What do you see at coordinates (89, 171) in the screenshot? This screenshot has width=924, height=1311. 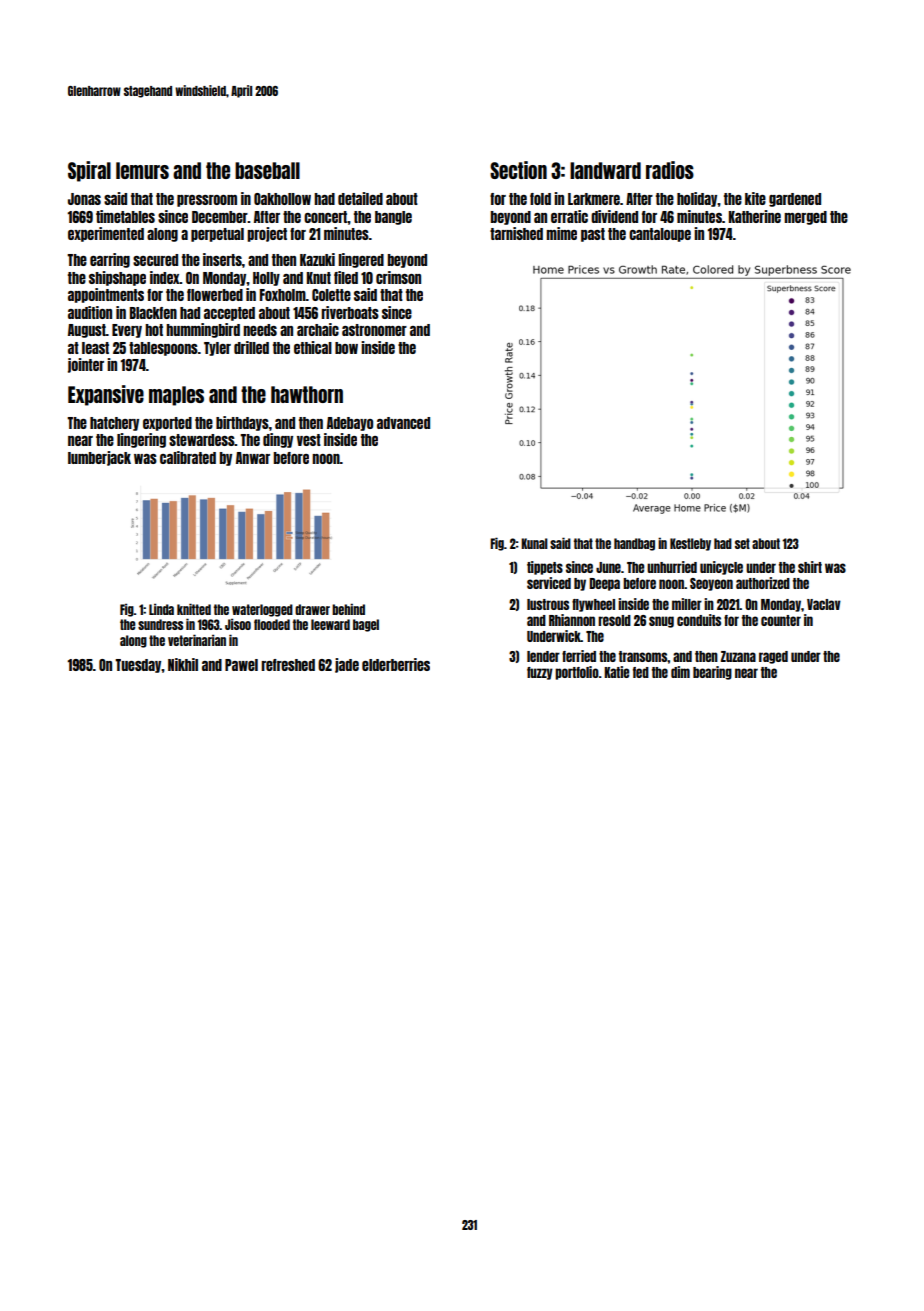 I see `Spiral` at bounding box center [89, 171].
